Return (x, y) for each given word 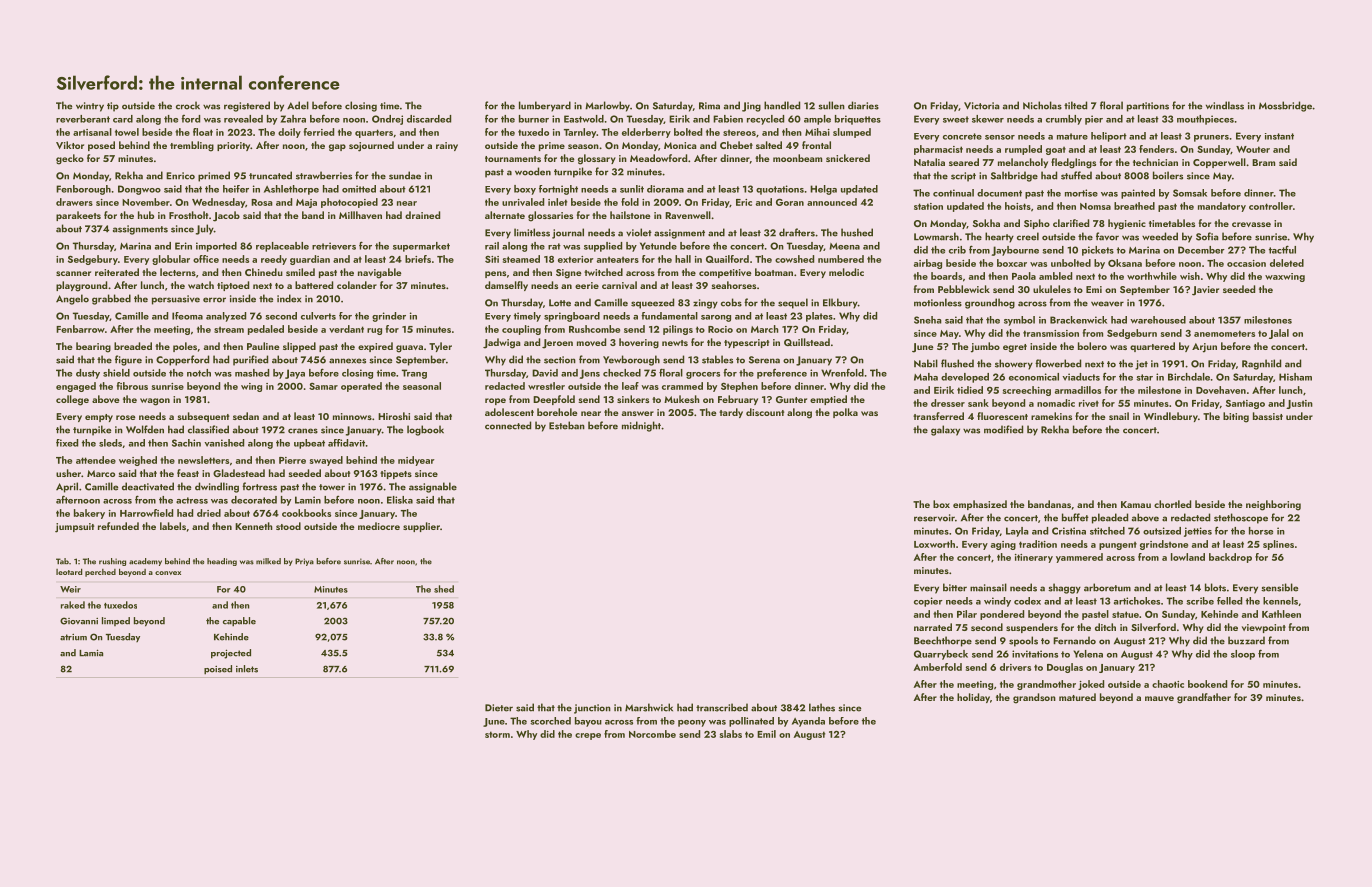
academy (145, 562)
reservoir (934, 518)
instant (1279, 136)
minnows (352, 416)
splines (1278, 545)
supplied (603, 247)
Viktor (70, 145)
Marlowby (607, 106)
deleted (1287, 263)
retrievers (334, 246)
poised (218, 670)
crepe (588, 736)
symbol (1019, 321)
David (545, 373)
